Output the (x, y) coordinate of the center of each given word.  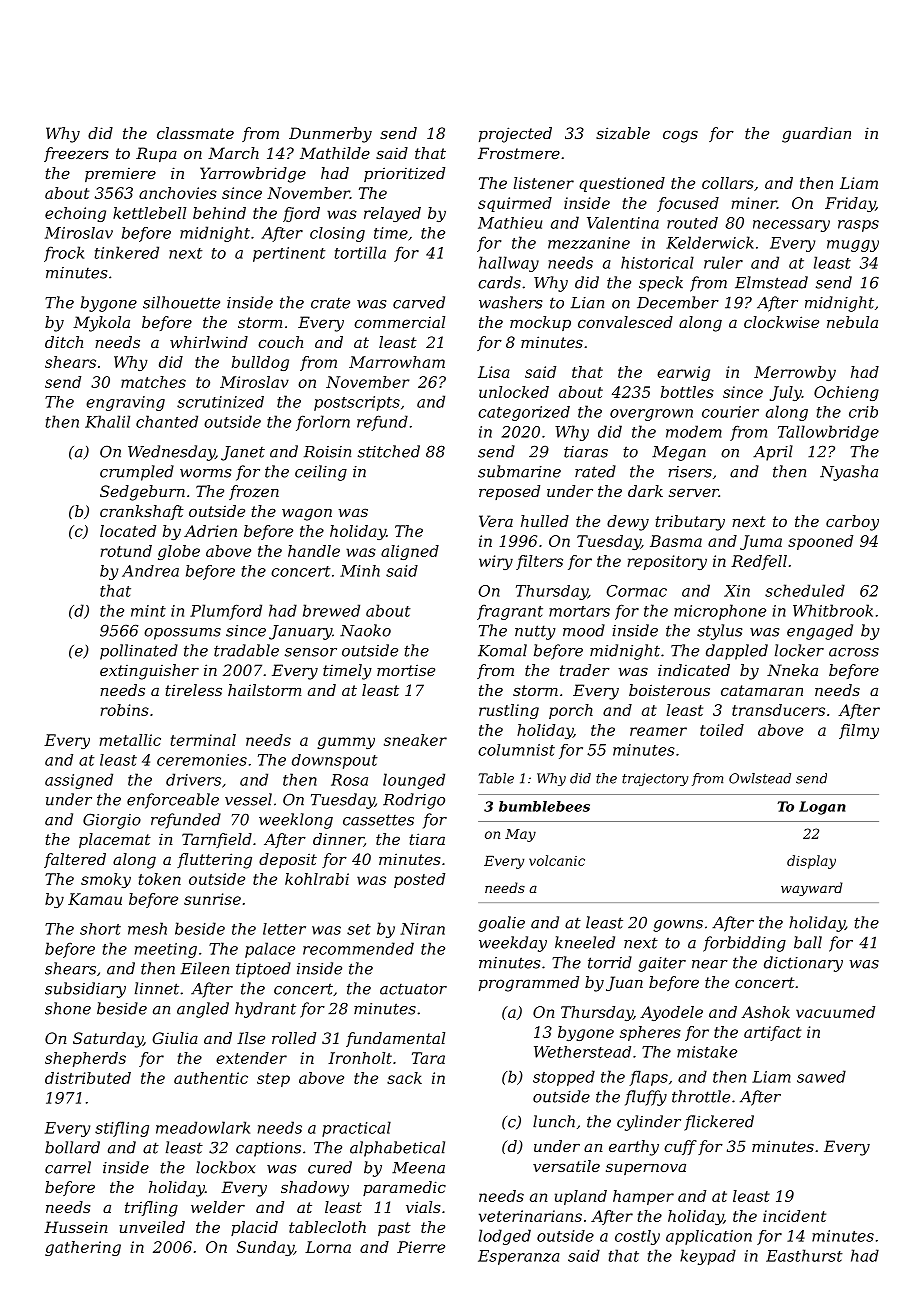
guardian (816, 135)
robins (124, 710)
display (811, 862)
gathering (83, 1248)
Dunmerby (330, 135)
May (520, 835)
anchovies (178, 193)
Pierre (421, 1247)
